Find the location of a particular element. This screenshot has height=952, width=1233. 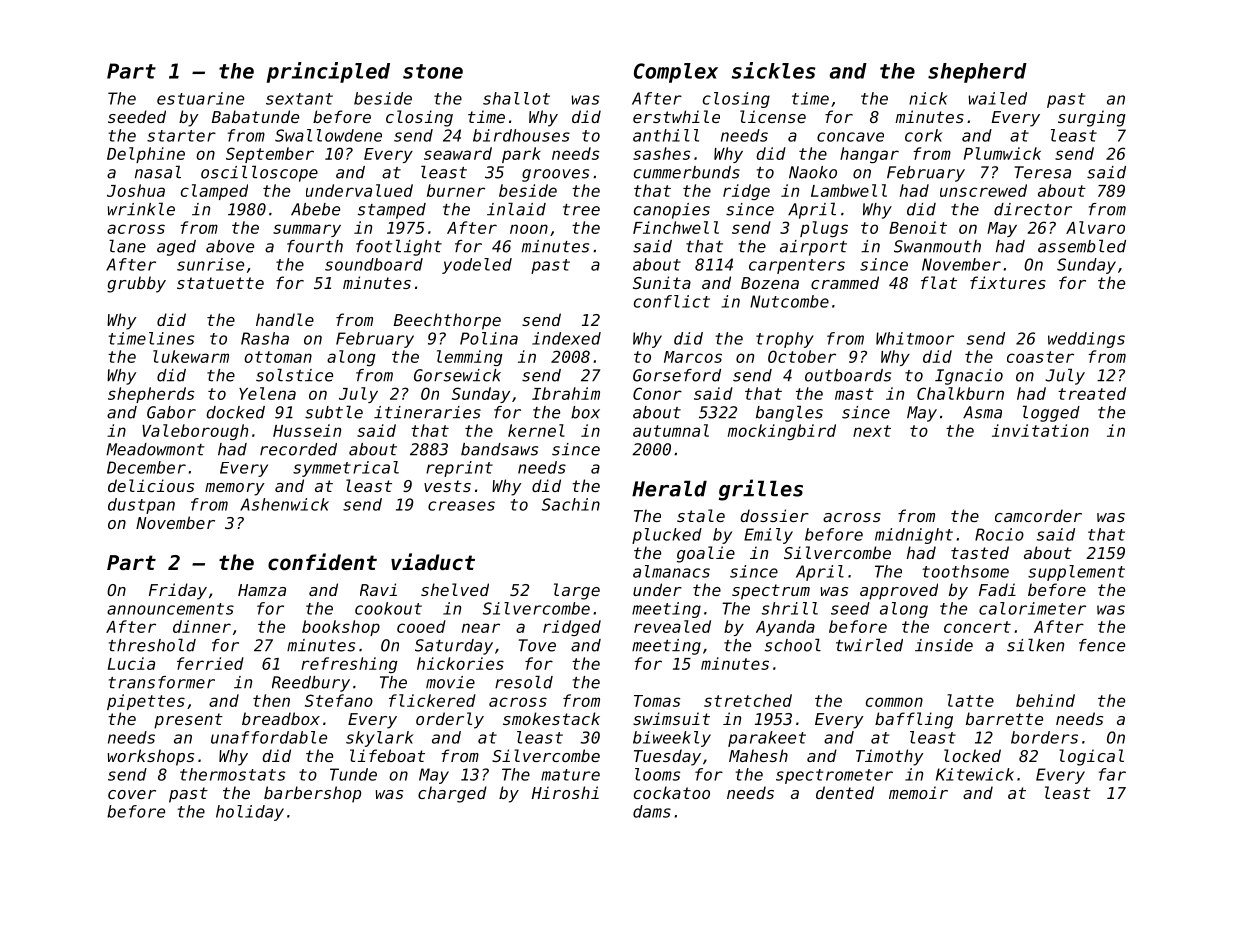

stone is located at coordinates (433, 71).
